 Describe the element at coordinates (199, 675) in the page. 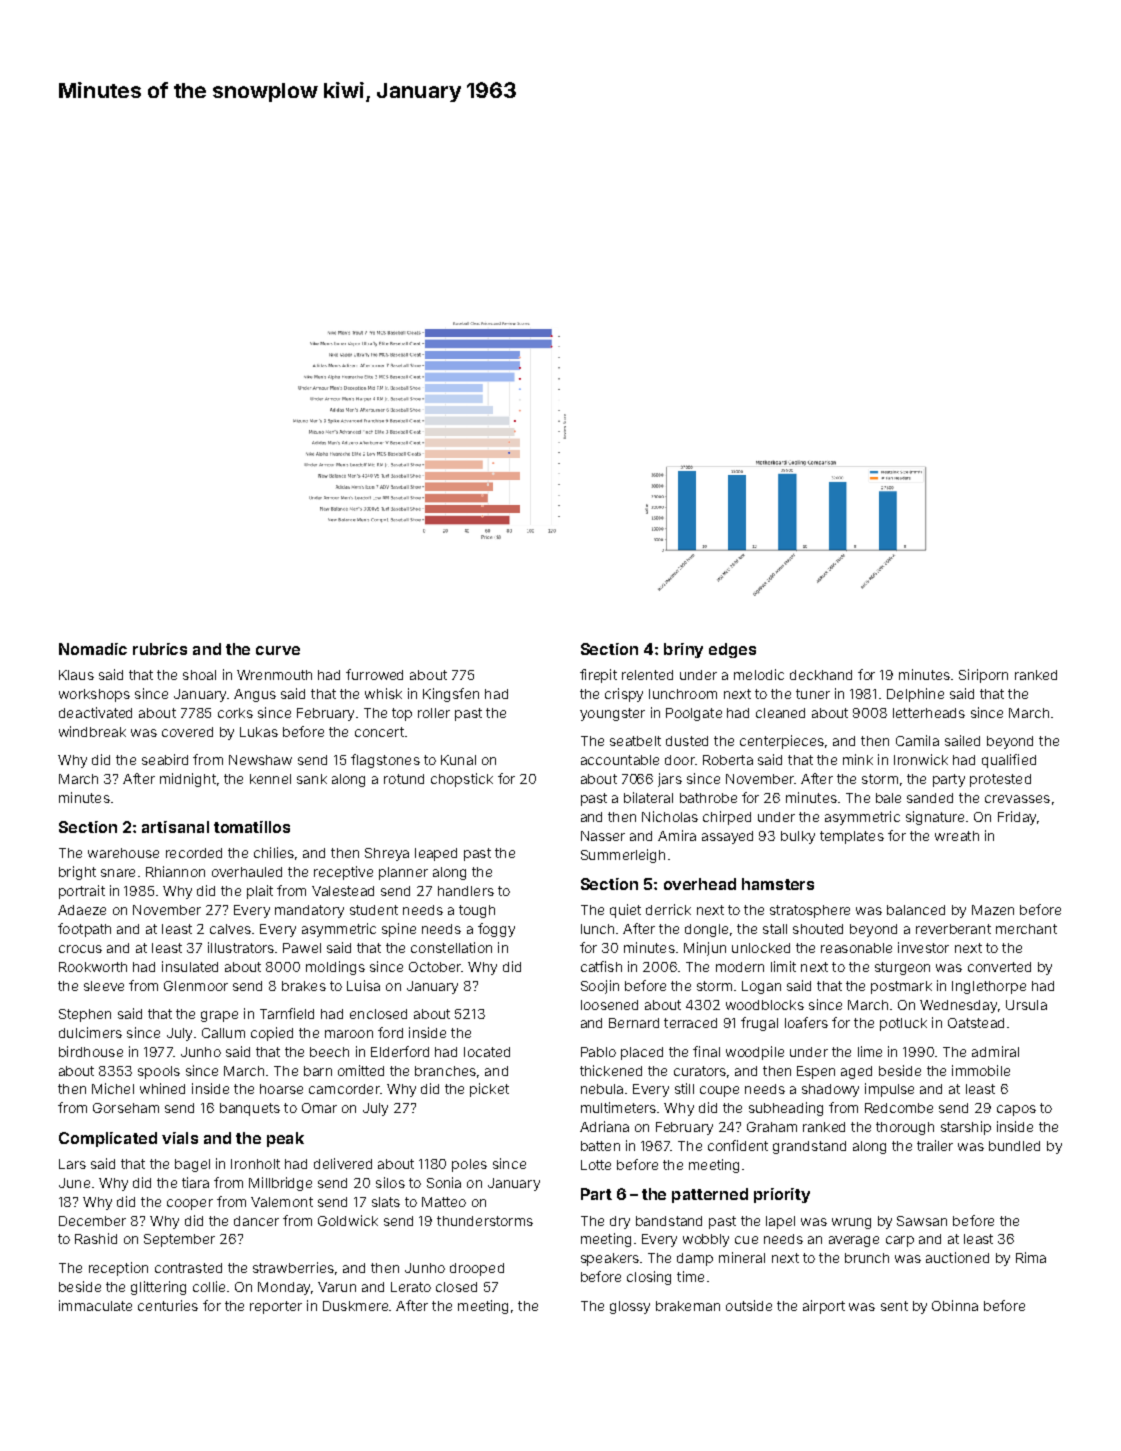

I see `shoal` at that location.
